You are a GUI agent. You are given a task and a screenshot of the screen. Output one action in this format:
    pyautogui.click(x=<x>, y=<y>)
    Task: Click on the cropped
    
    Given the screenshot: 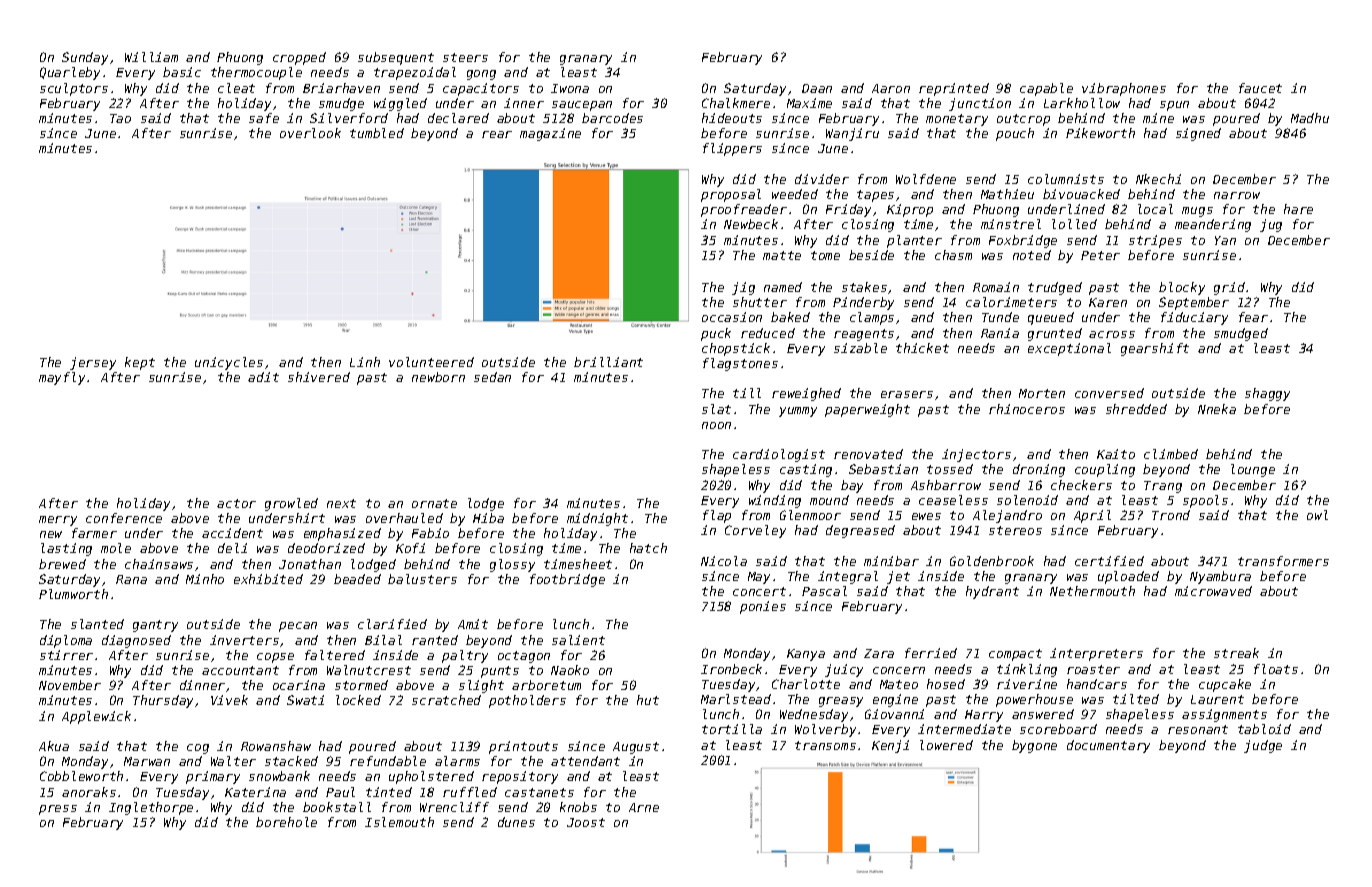 What is the action you would take?
    pyautogui.click(x=299, y=58)
